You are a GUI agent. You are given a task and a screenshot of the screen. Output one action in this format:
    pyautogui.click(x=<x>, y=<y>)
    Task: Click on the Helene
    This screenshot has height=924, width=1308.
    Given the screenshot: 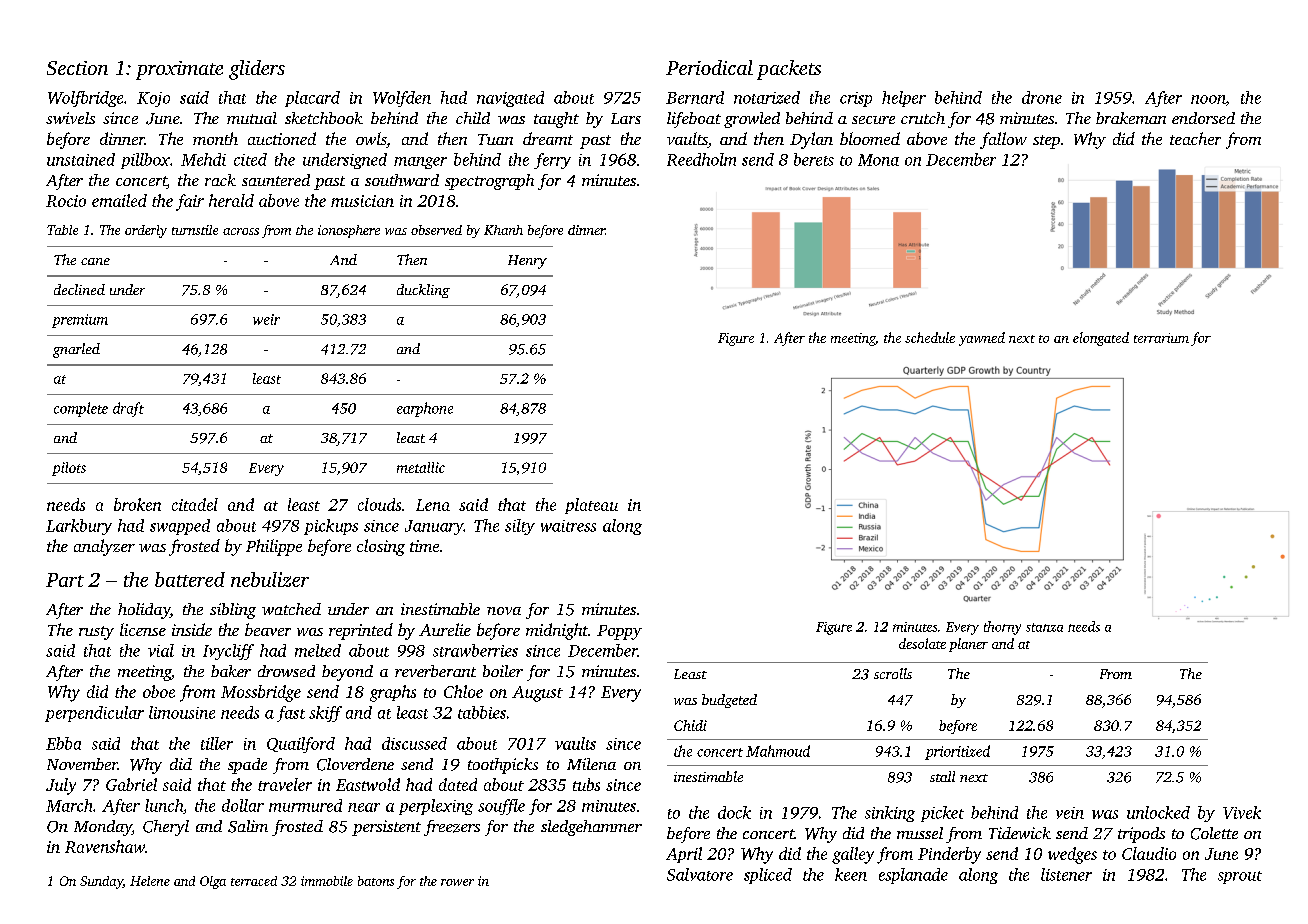 What is the action you would take?
    pyautogui.click(x=150, y=881)
